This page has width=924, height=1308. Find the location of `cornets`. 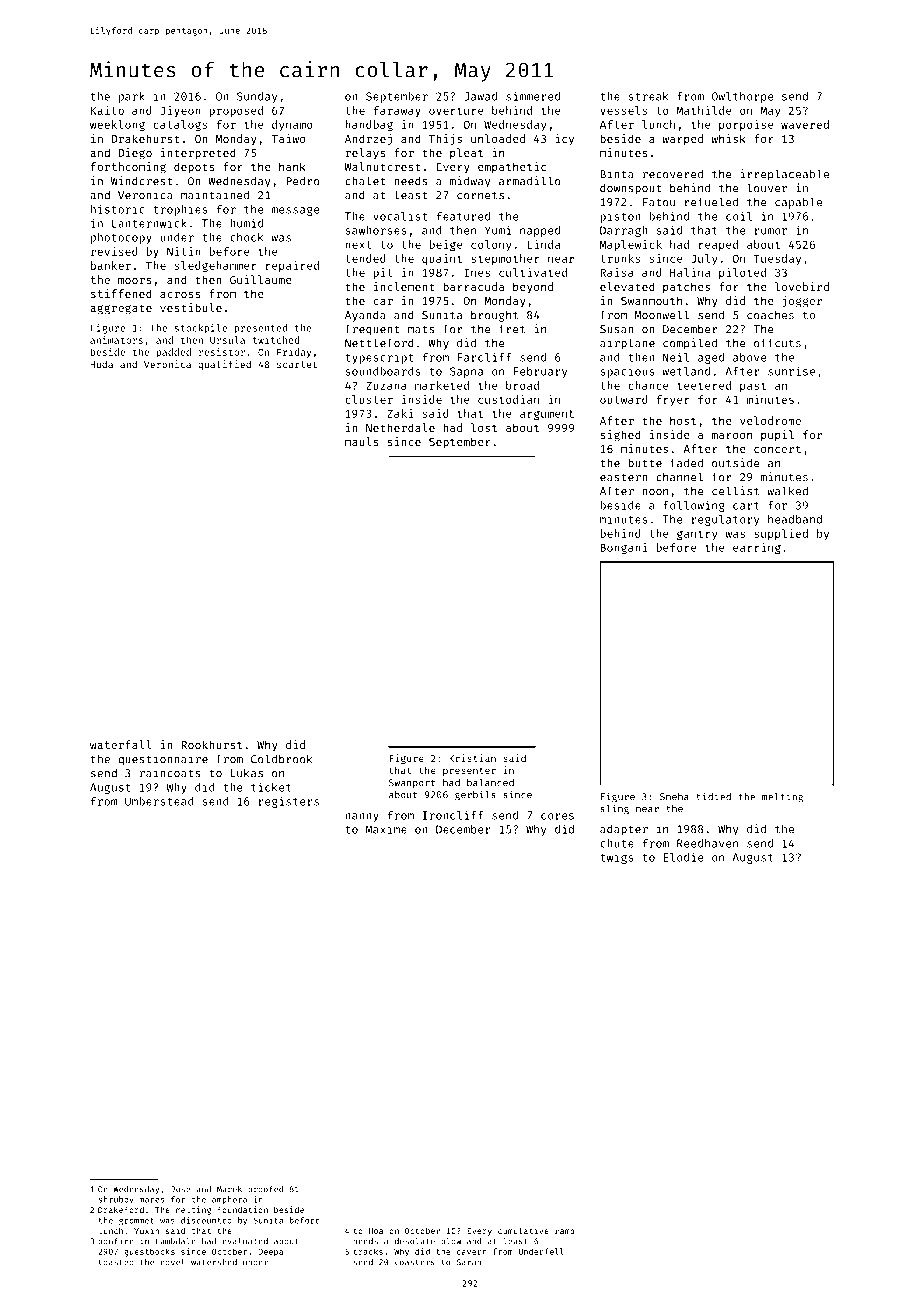

cornets is located at coordinates (480, 196).
